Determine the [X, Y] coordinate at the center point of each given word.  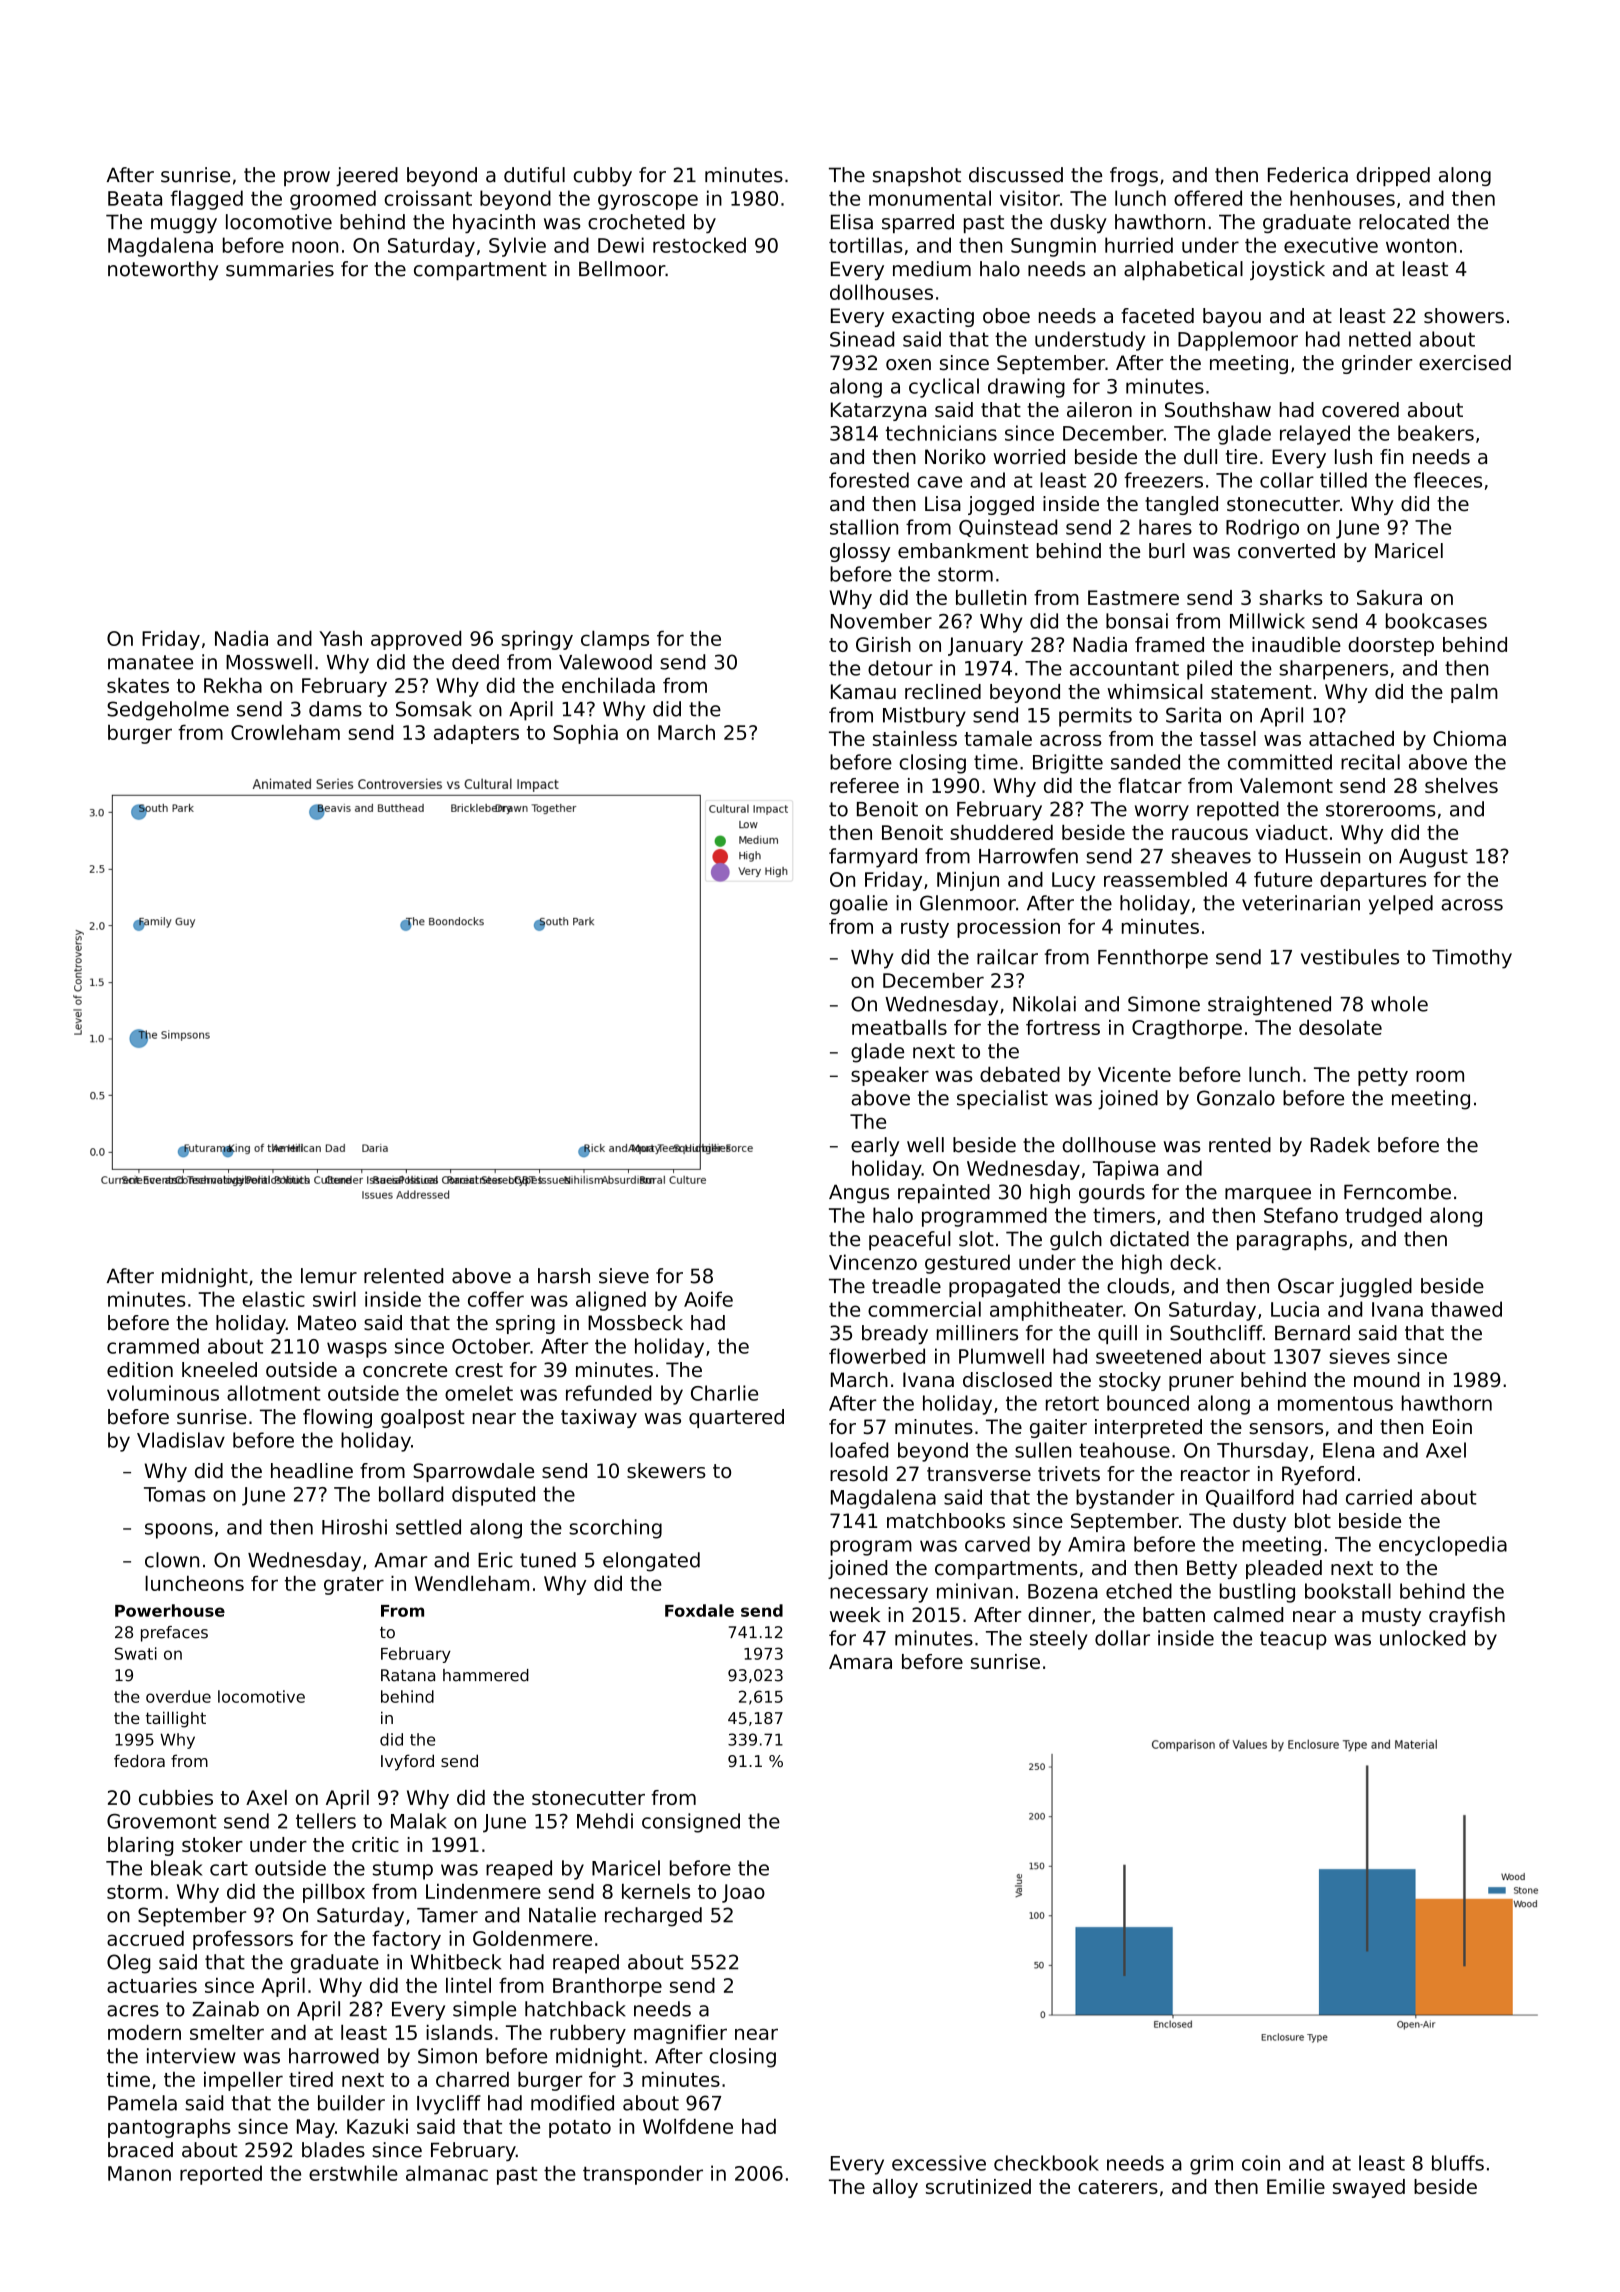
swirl [334, 1299]
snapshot [917, 176]
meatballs [899, 1027]
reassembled [1165, 879]
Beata [135, 198]
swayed [1369, 2188]
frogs [1134, 176]
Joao [743, 1893]
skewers [666, 1471]
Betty [1212, 1569]
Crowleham [285, 732]
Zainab [225, 2009]
